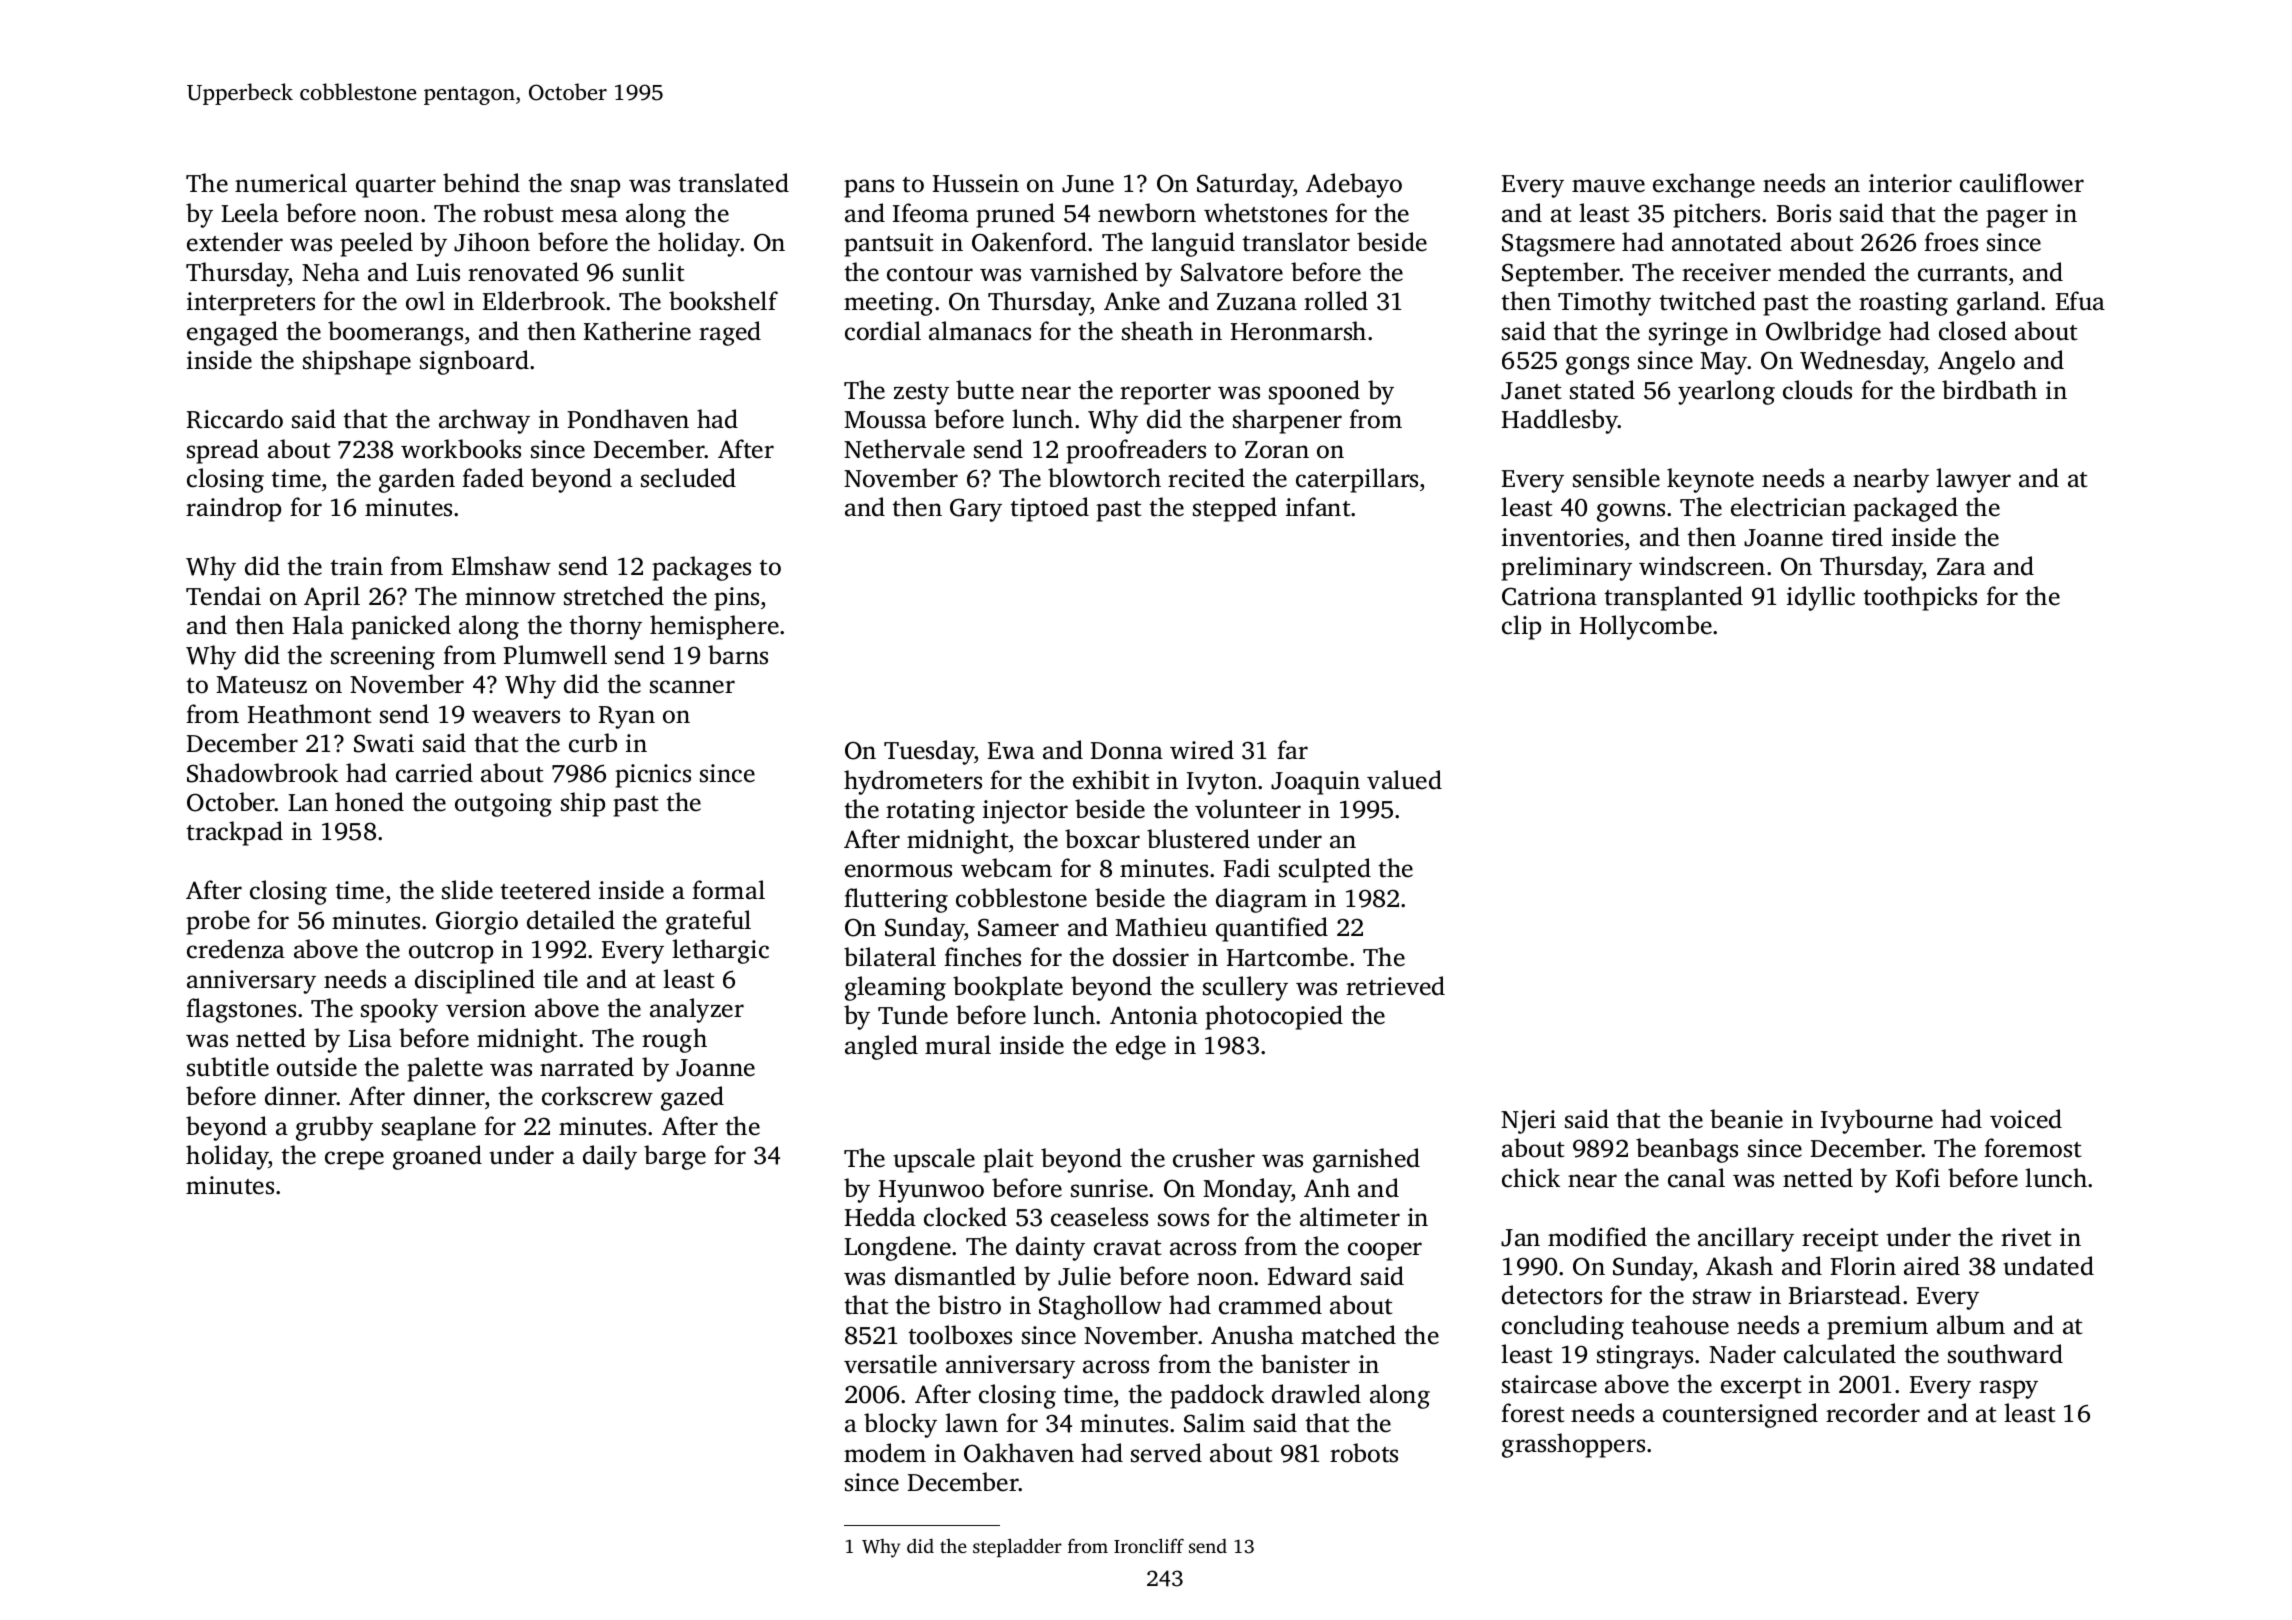 This screenshot has height=1620, width=2292. Describe the element at coordinates (1364, 1453) in the screenshot. I see `robots` at that location.
